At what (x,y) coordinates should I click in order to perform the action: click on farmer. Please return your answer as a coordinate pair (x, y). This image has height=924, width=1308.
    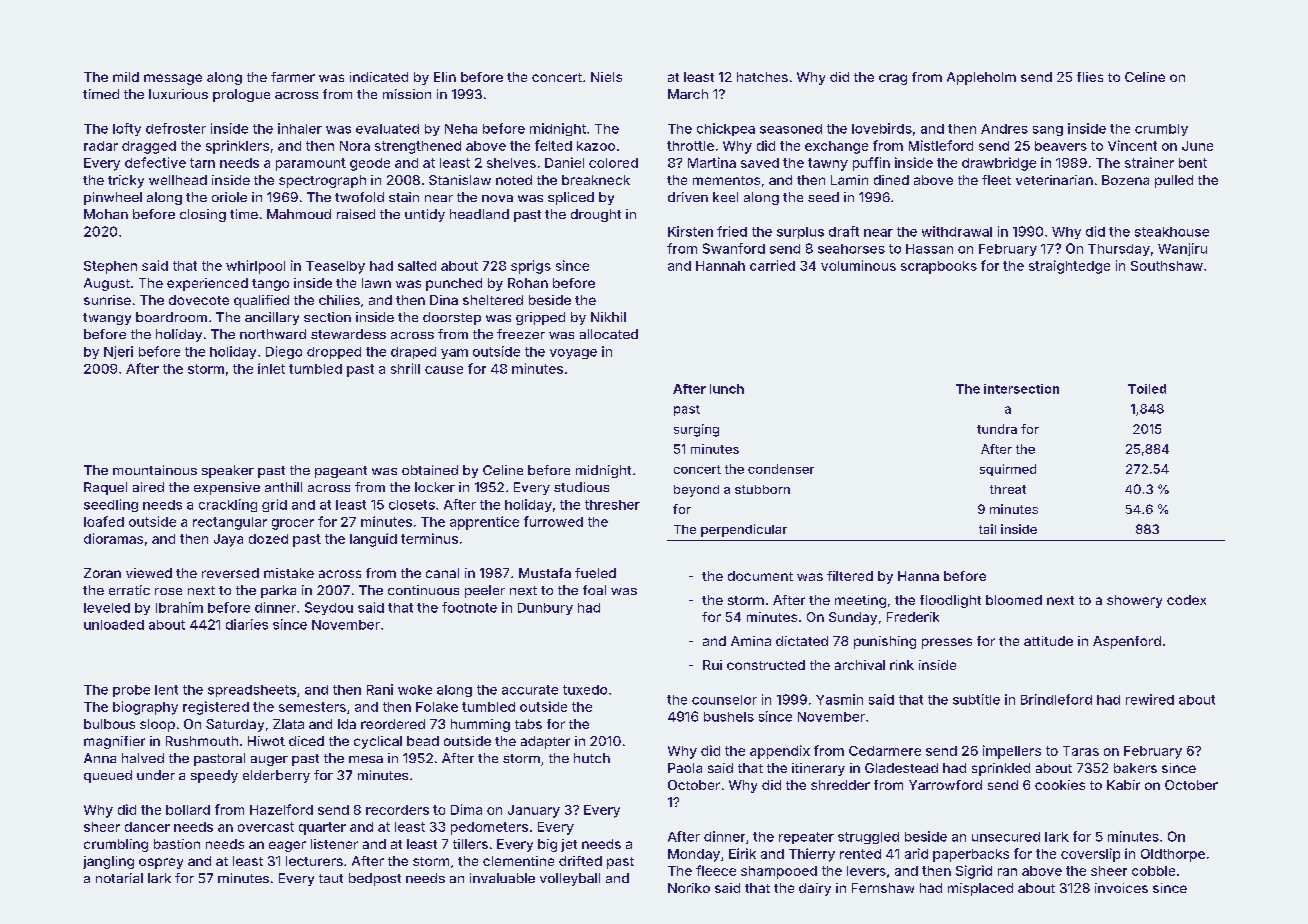
    Looking at the image, I should click on (293, 77).
